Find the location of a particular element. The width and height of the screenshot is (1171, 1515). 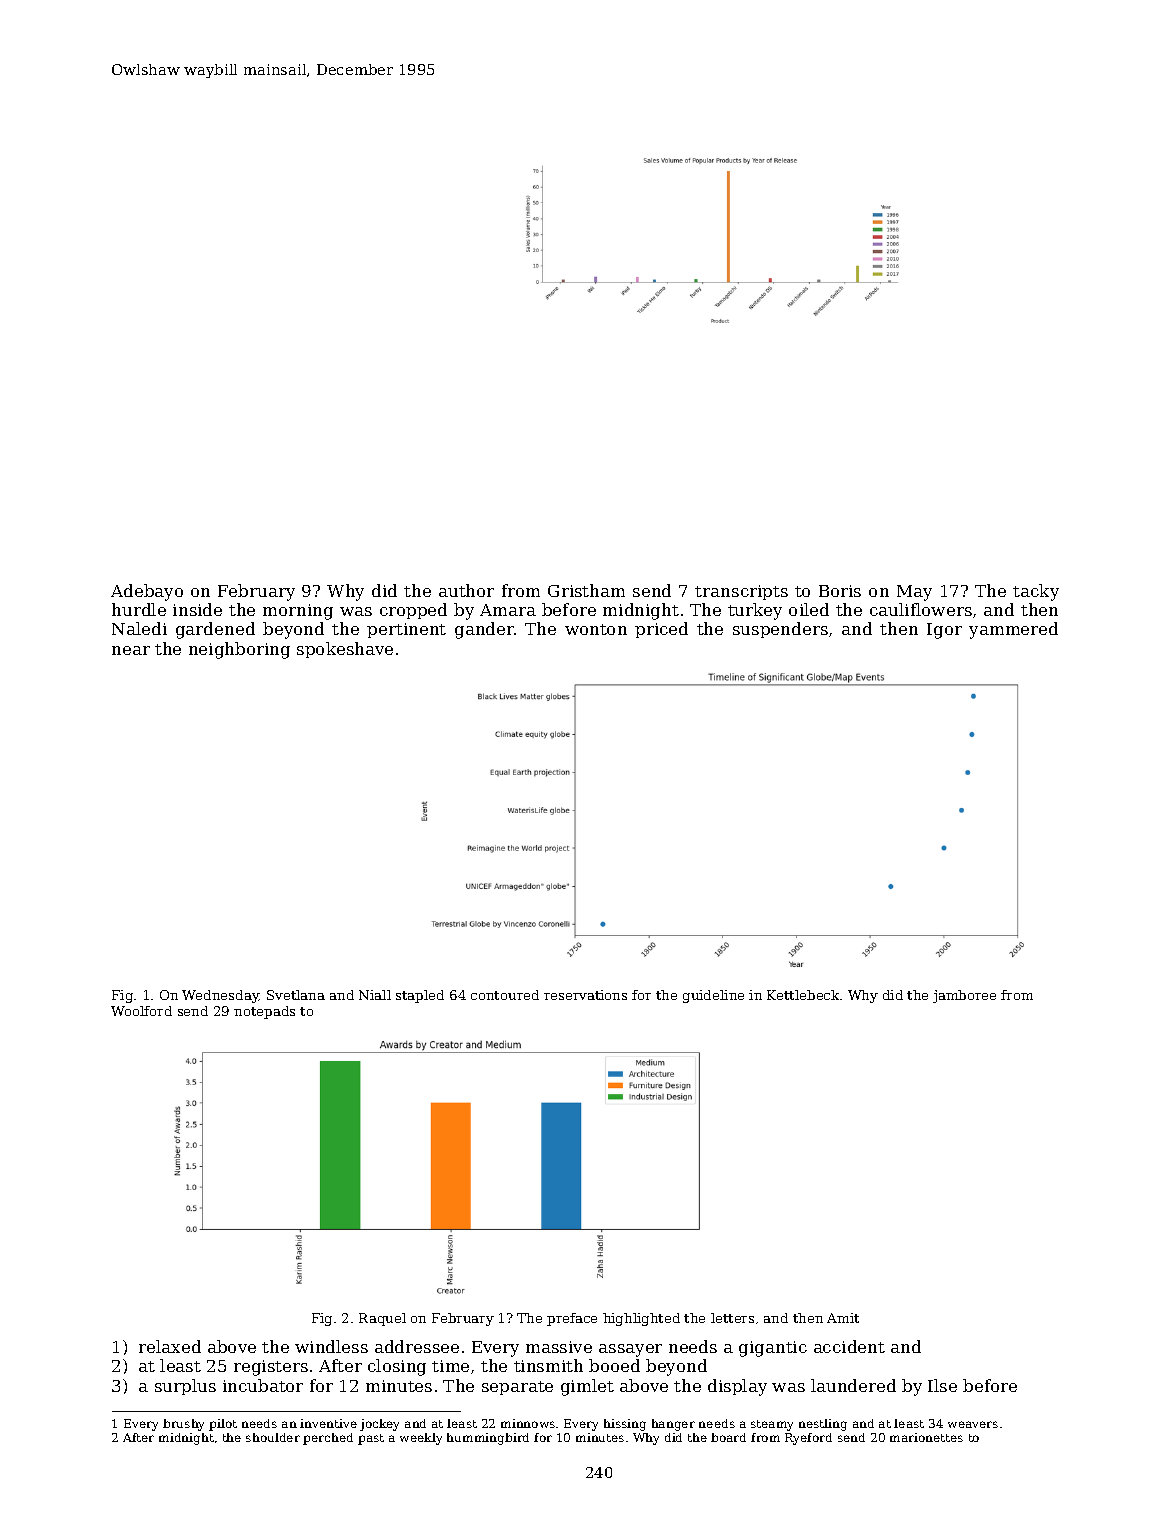

author is located at coordinates (466, 590).
